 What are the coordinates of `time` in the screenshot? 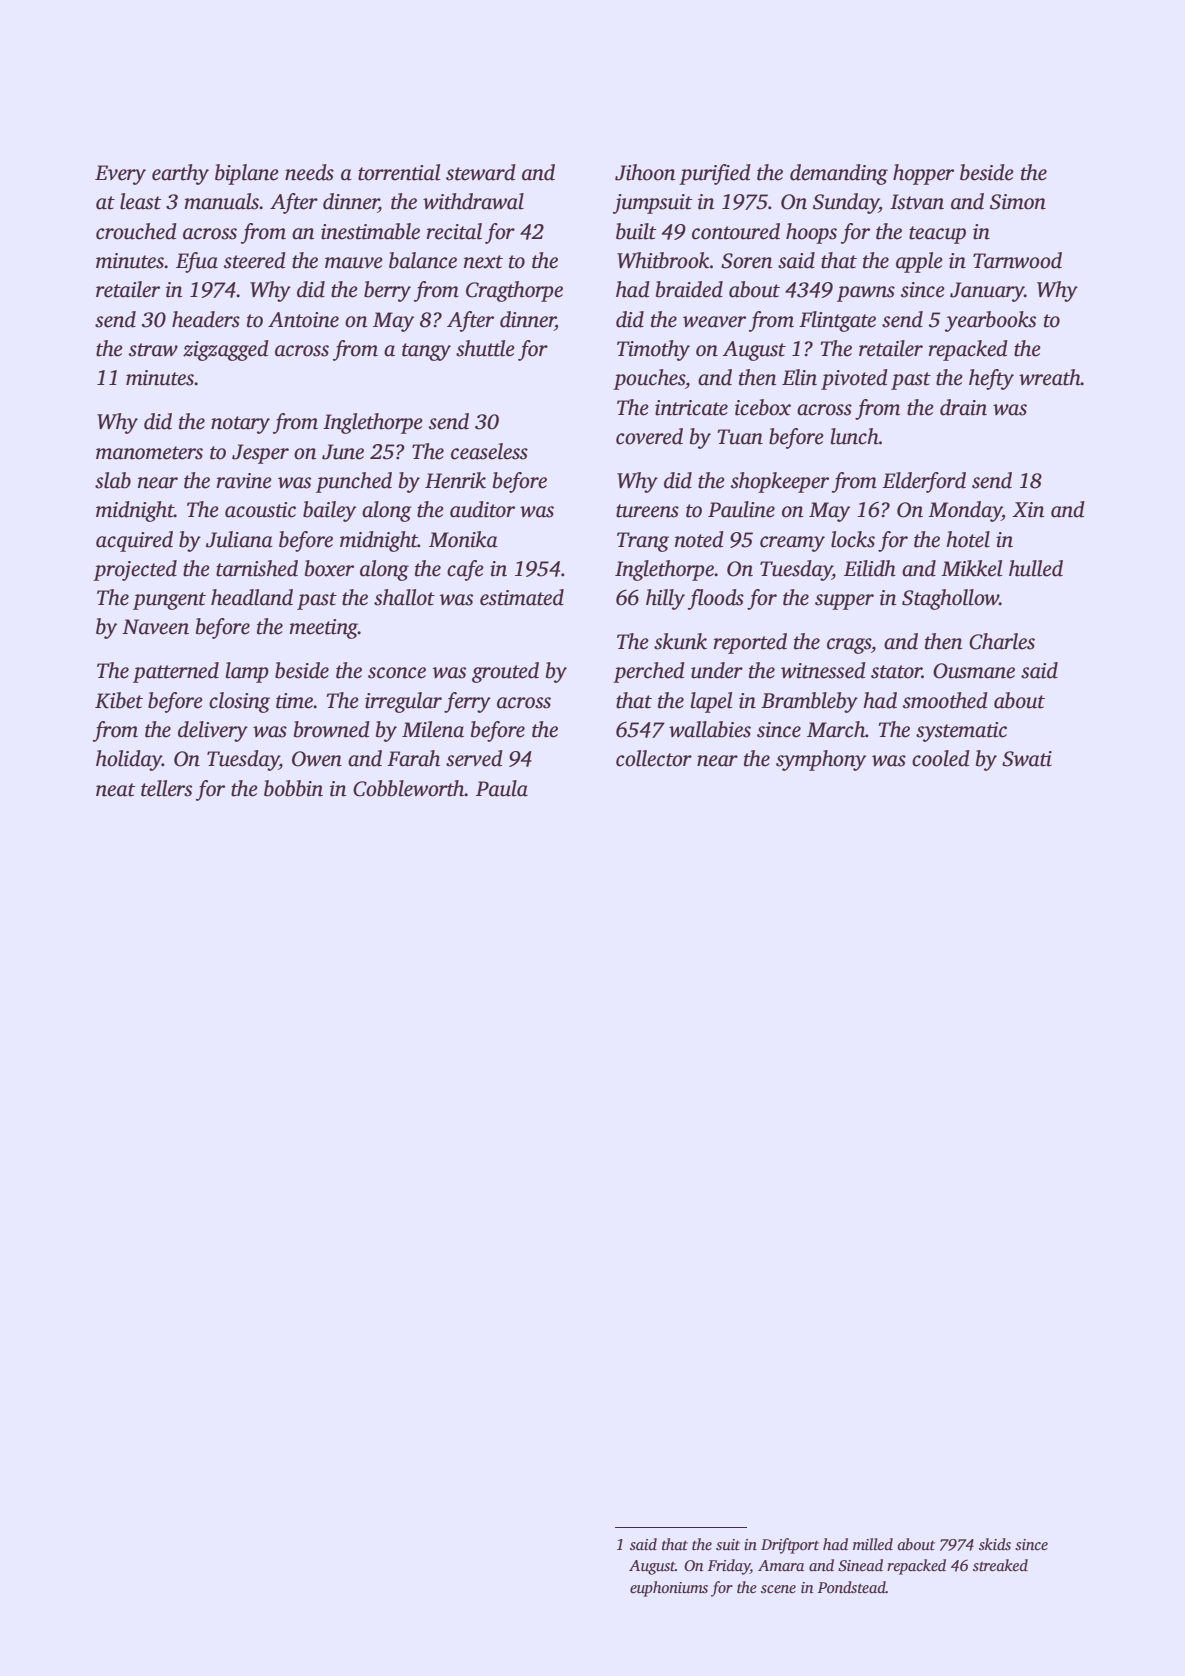 It's located at (294, 701).
